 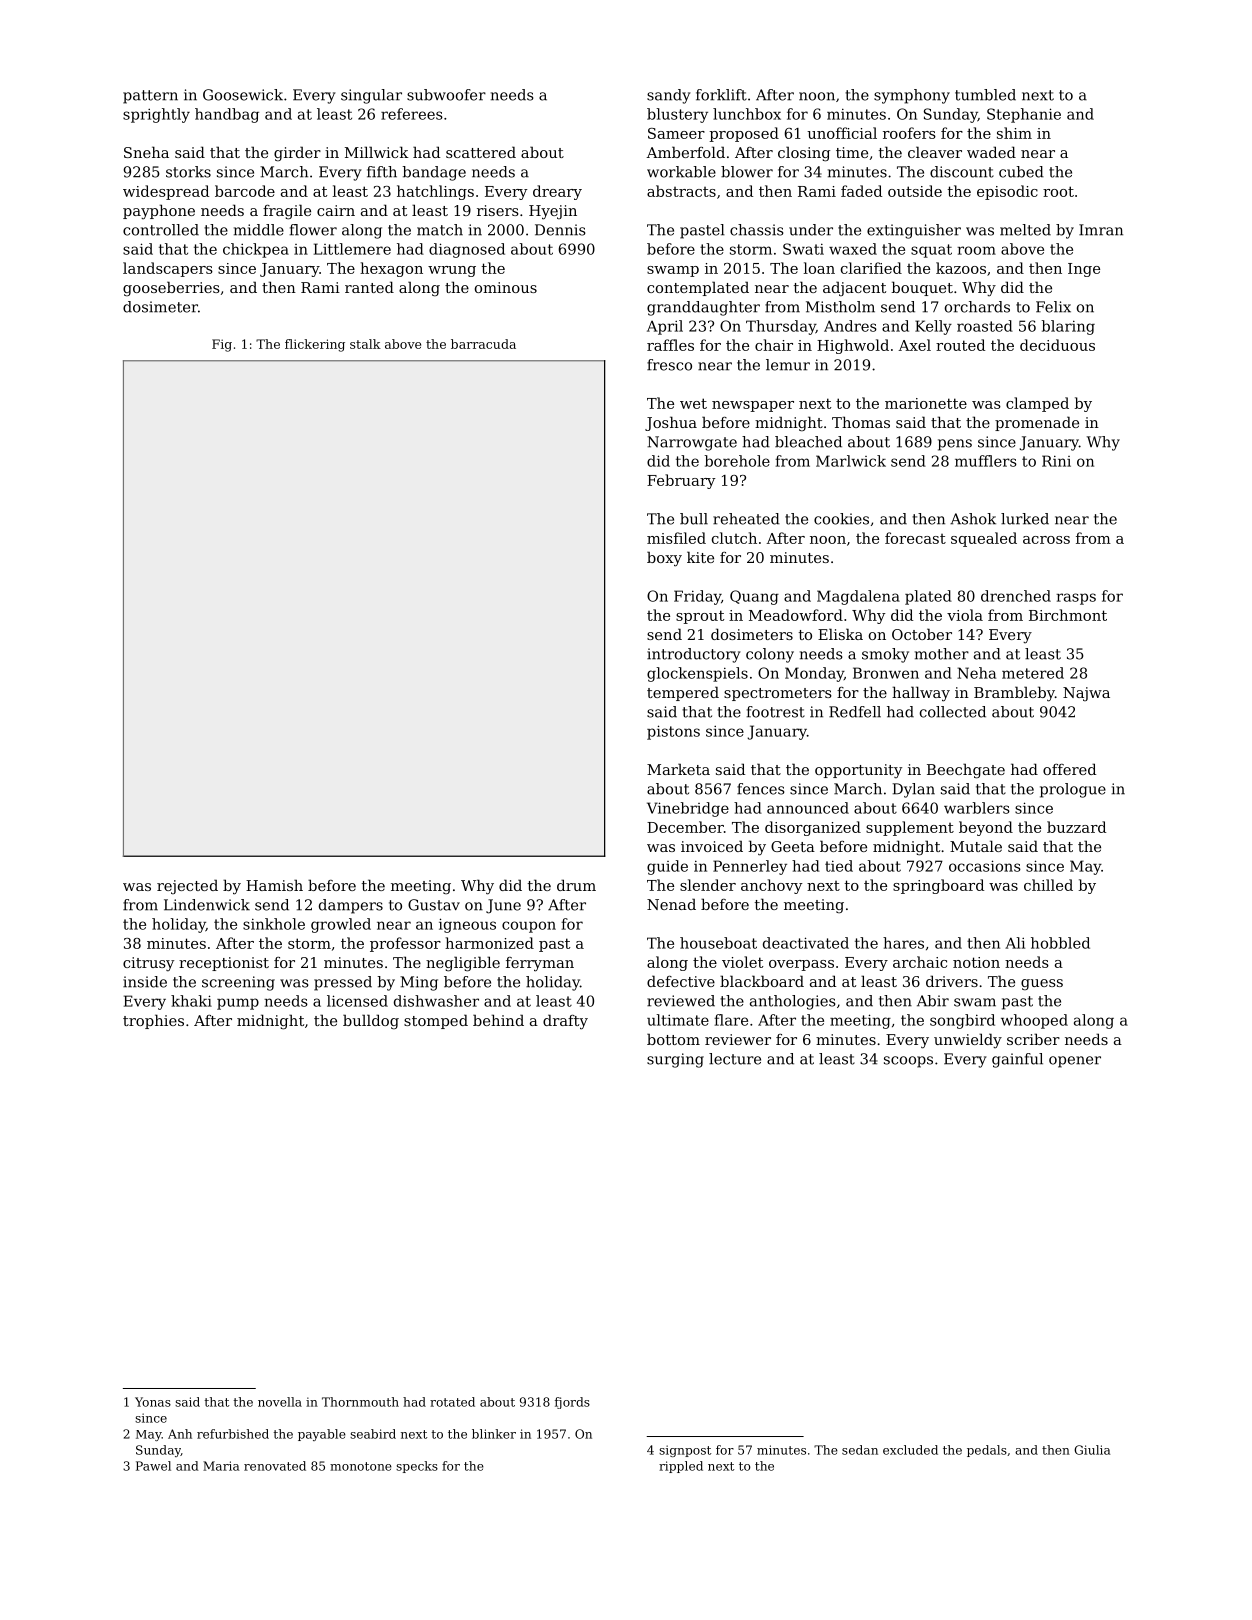 What do you see at coordinates (675, 1060) in the page?
I see `surging` at bounding box center [675, 1060].
